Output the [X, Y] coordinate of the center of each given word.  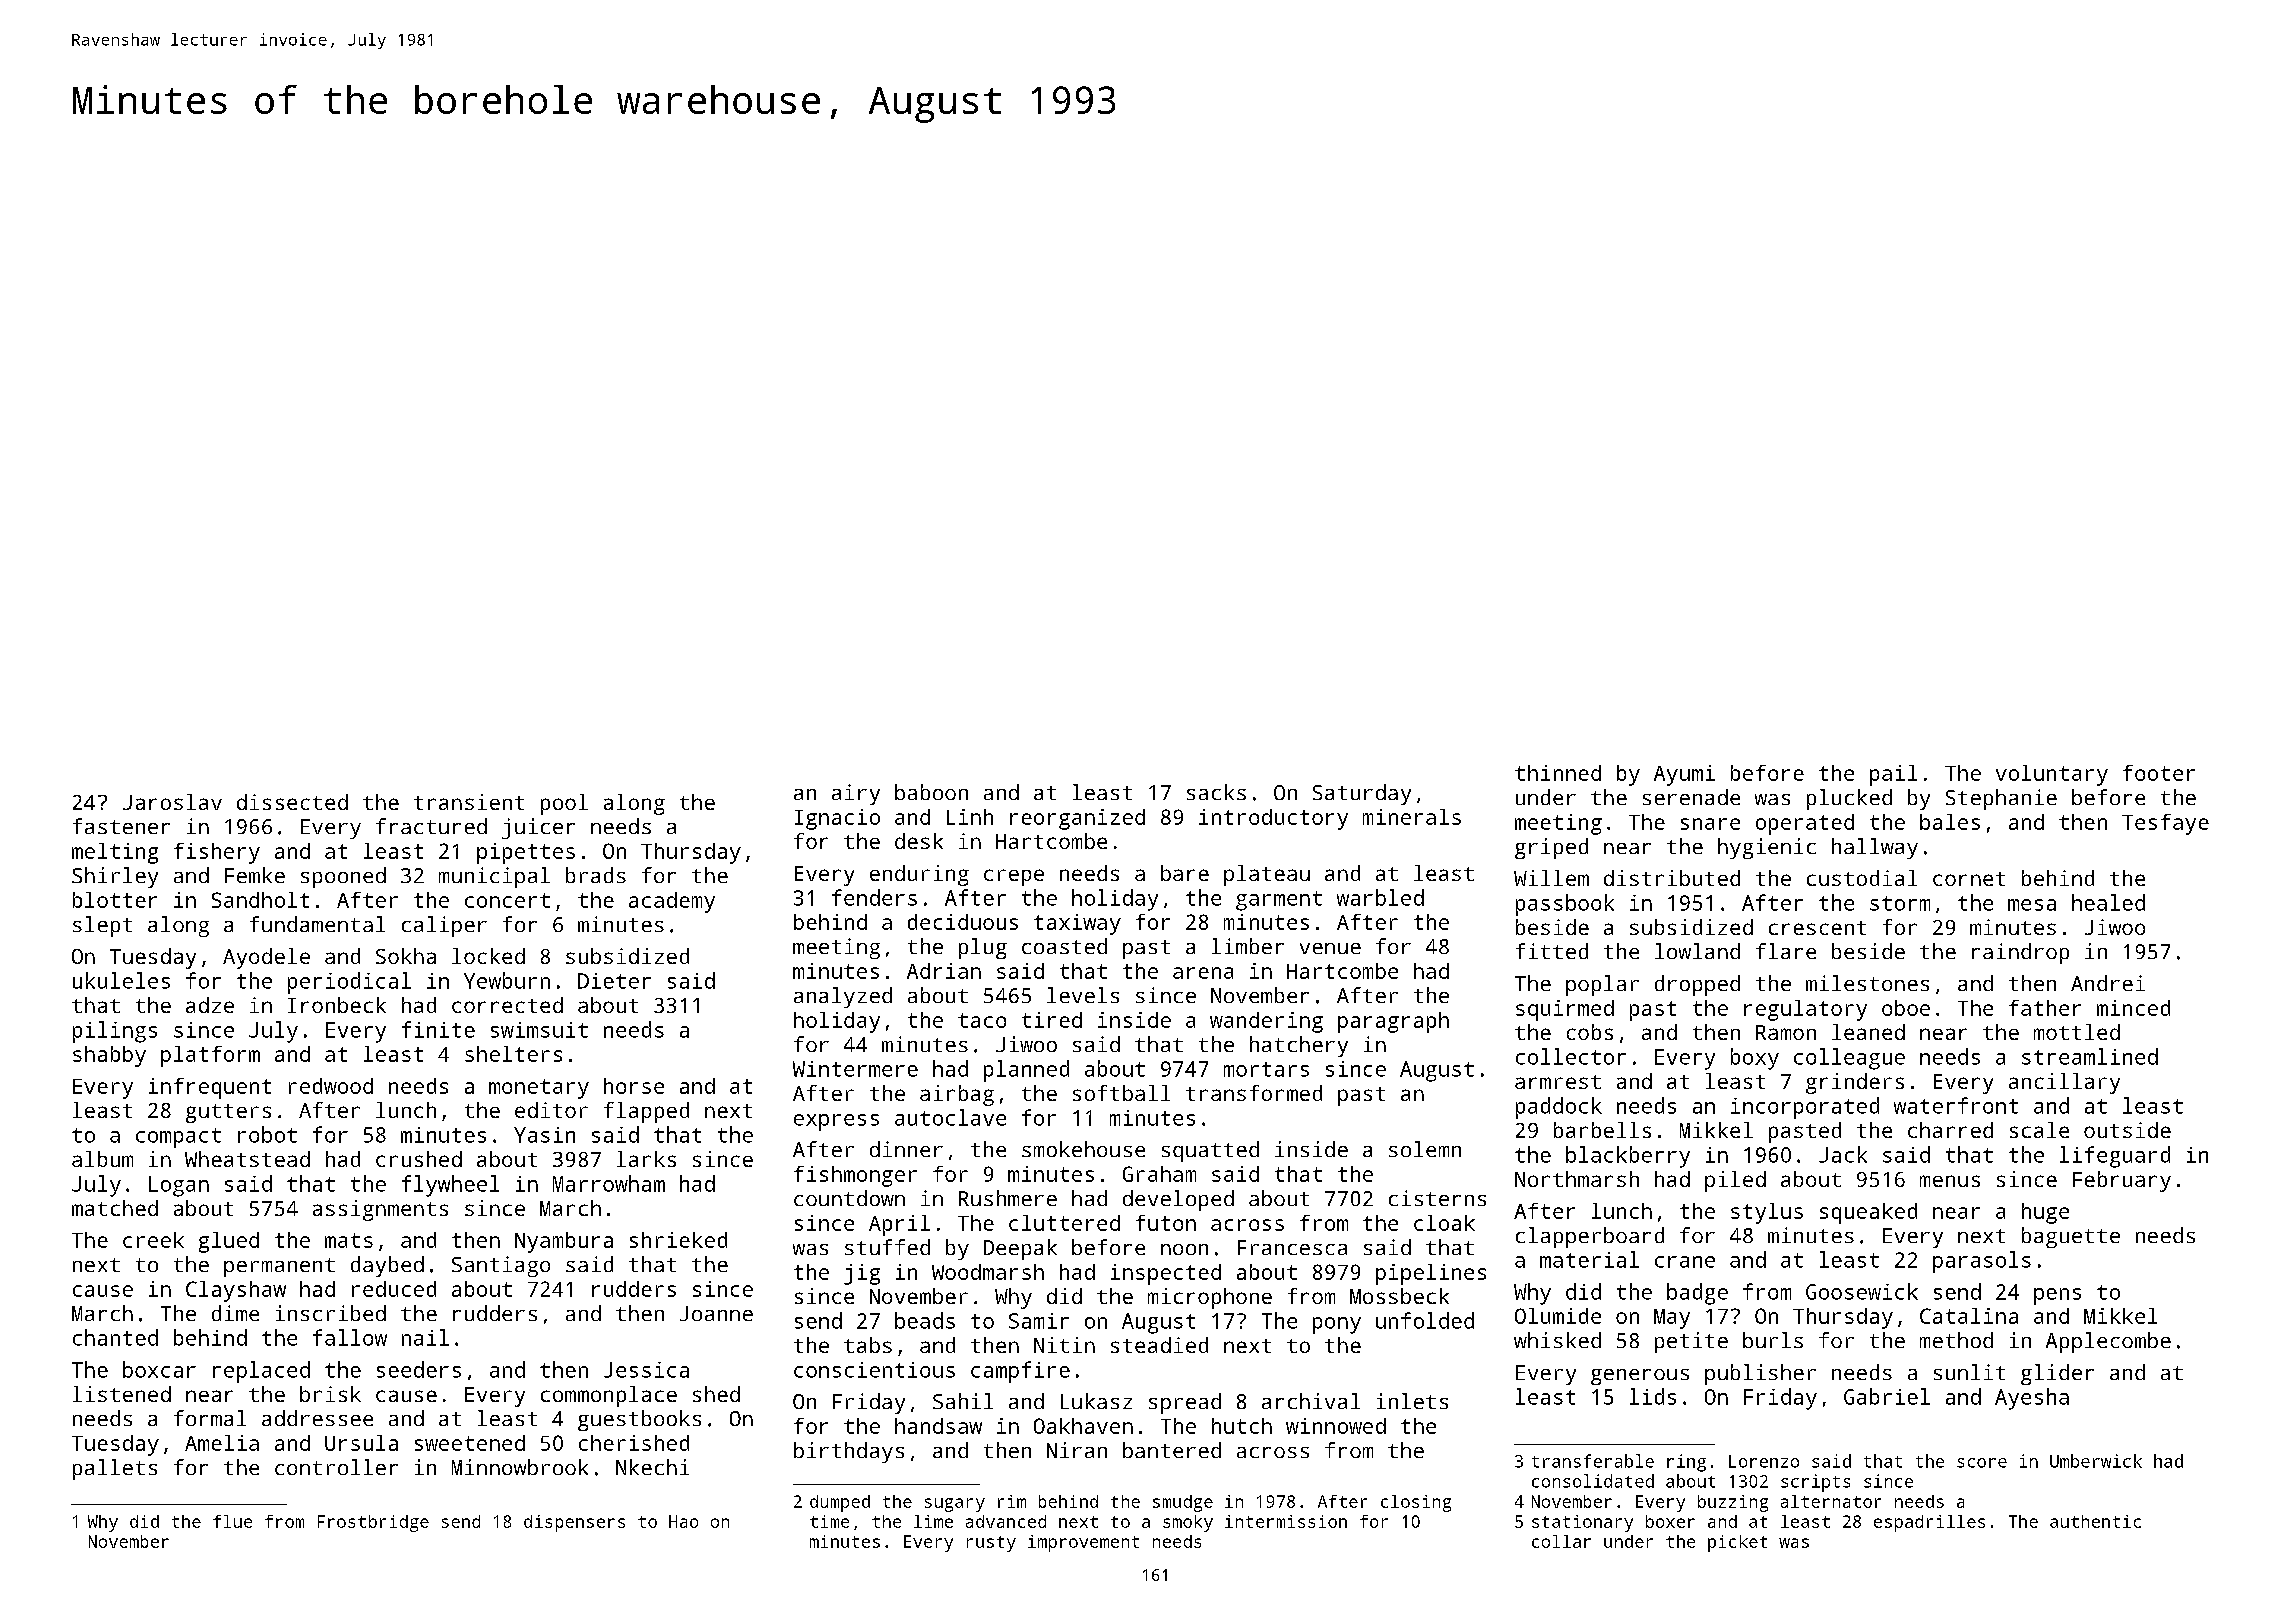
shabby [109, 1056]
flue [232, 1521]
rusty [991, 1544]
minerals [1412, 817]
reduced [394, 1289]
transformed [1254, 1093]
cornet [1969, 879]
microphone [1210, 1298]
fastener [121, 826]
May [1672, 1319]
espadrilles [1929, 1523]
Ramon [1786, 1032]
